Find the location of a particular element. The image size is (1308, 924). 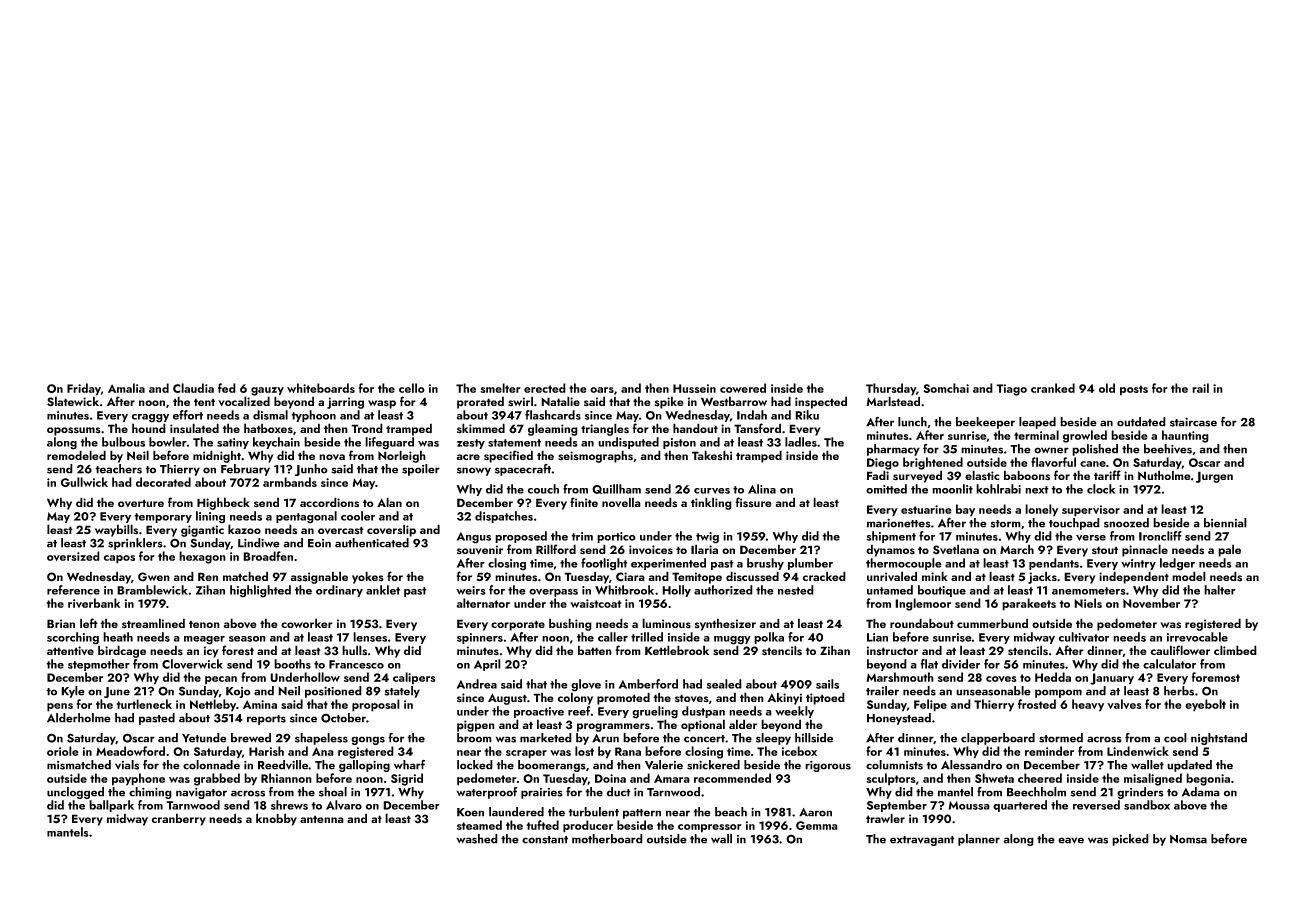

reference is located at coordinates (73, 590).
